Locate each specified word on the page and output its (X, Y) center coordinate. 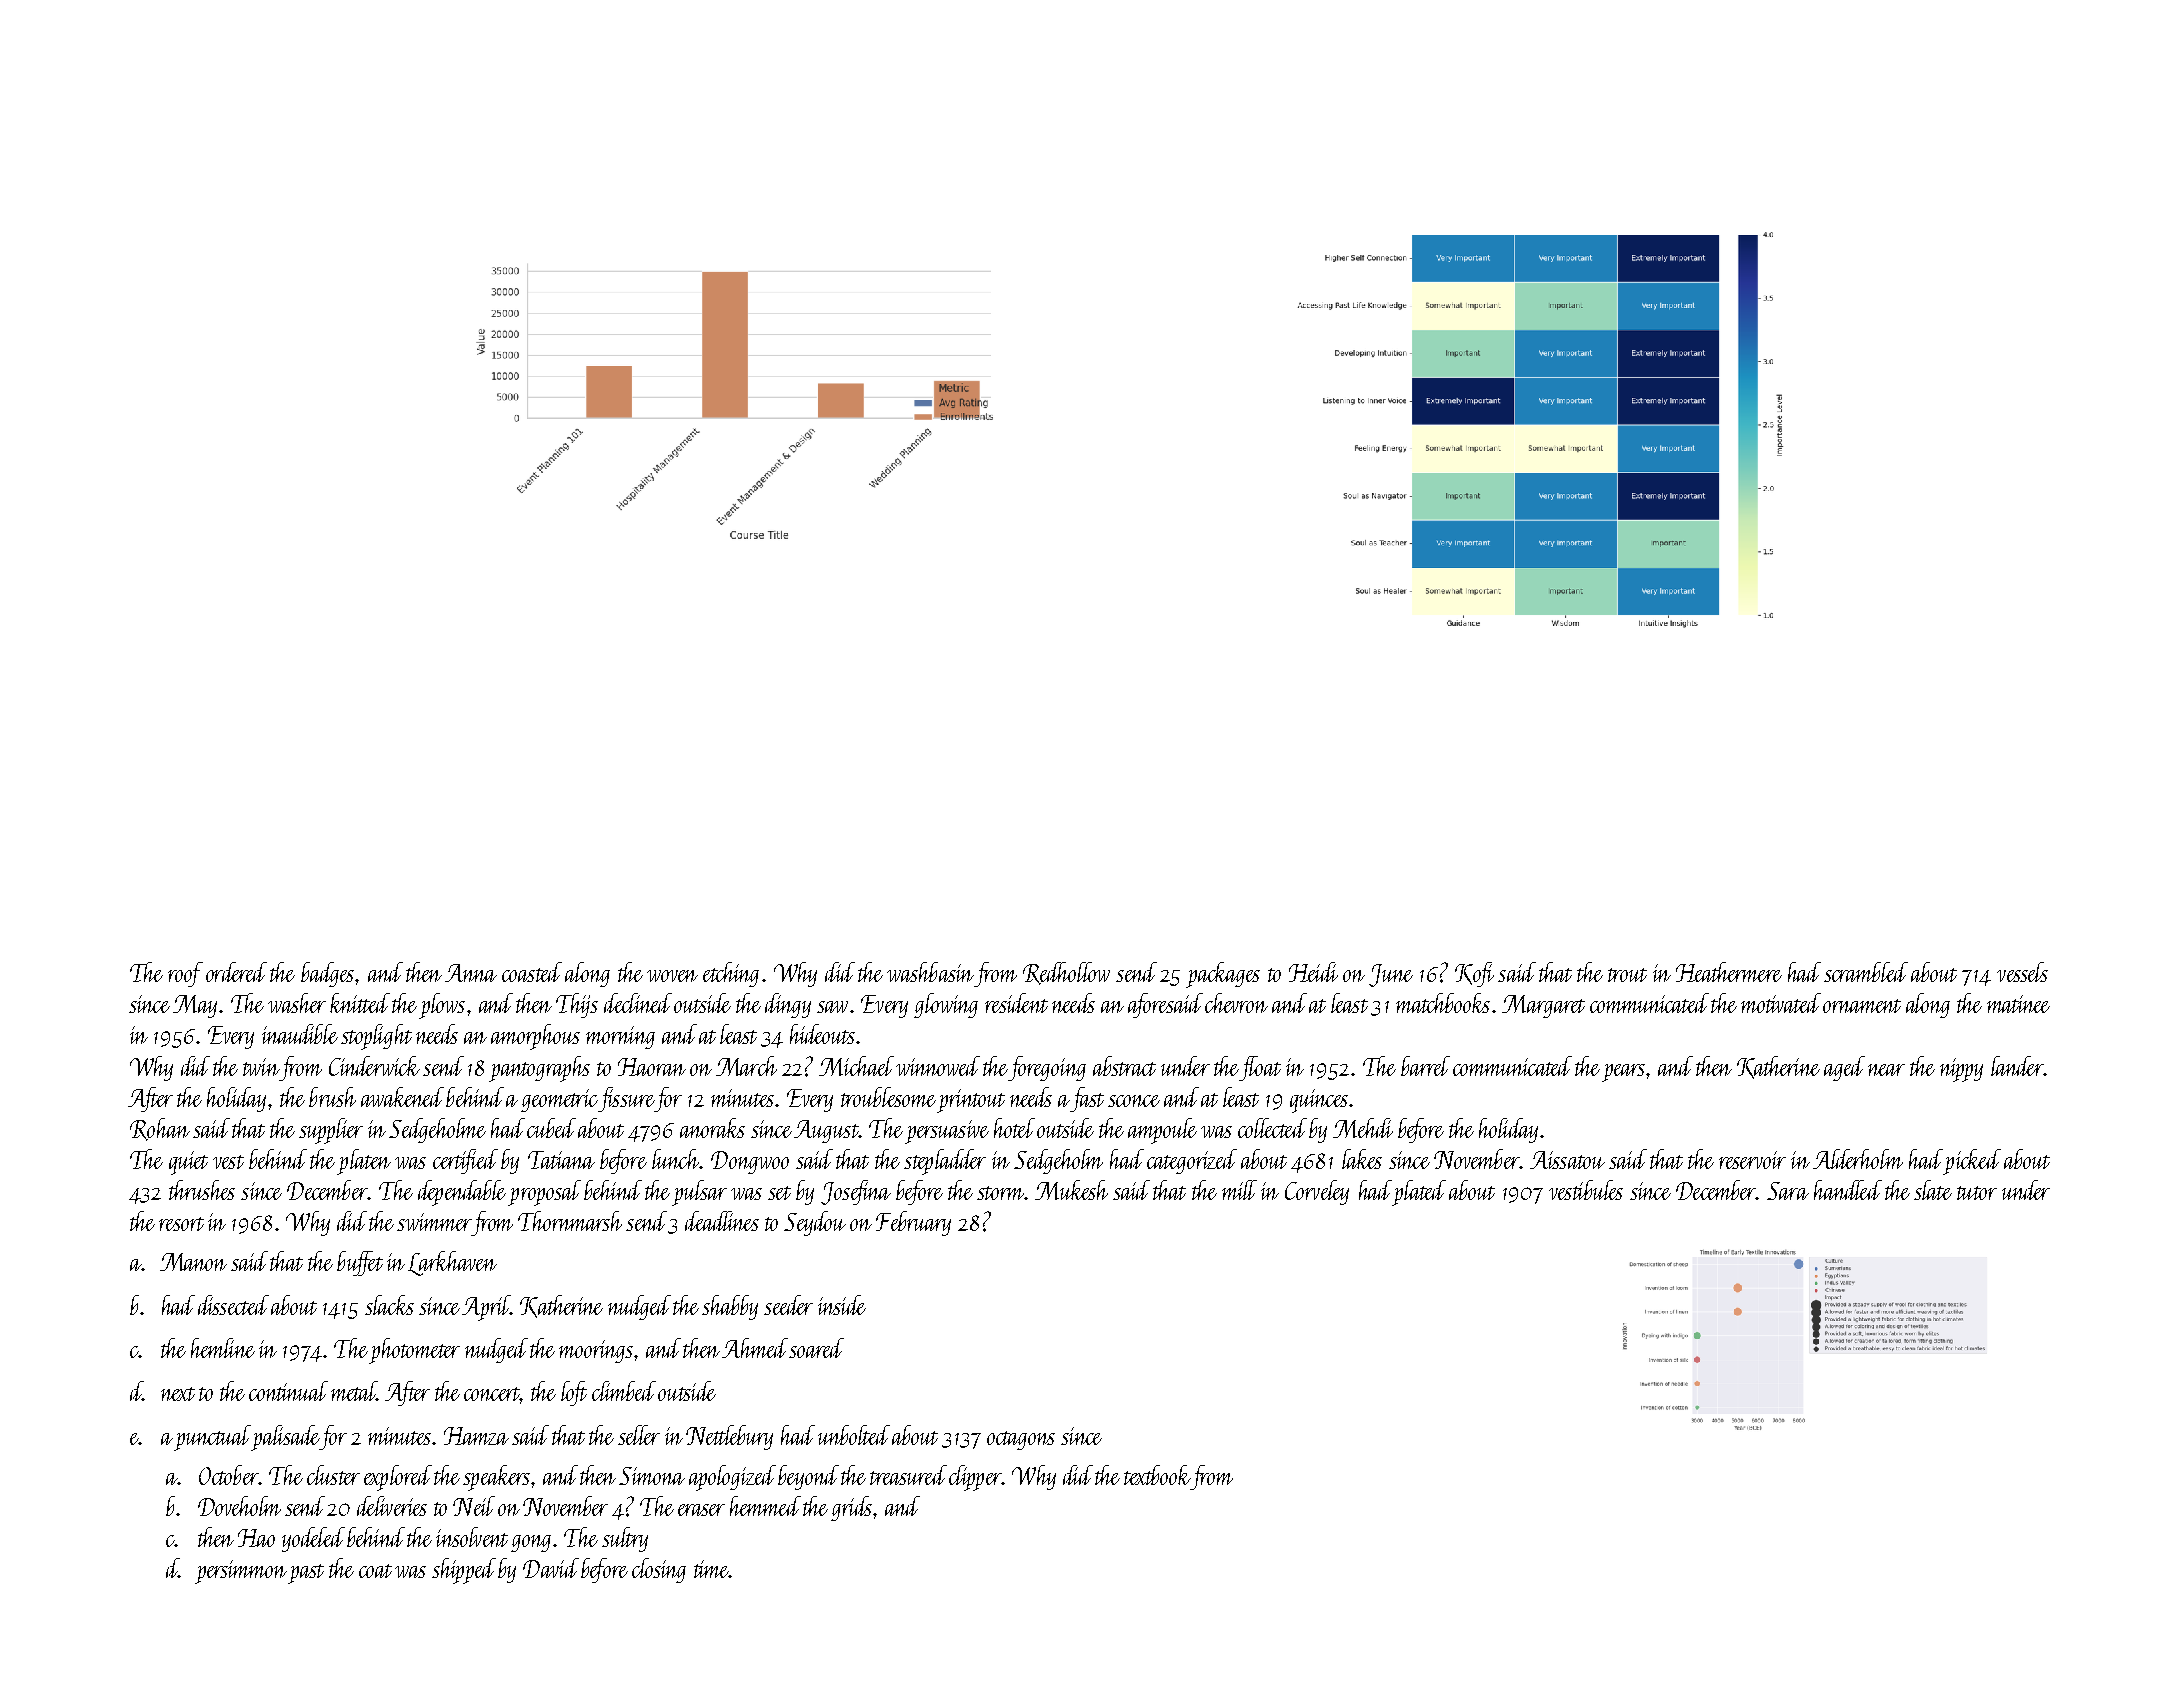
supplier (331, 1131)
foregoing (1047, 1068)
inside (842, 1305)
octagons (1021, 1440)
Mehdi (1363, 1128)
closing (659, 1570)
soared (816, 1348)
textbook (1157, 1475)
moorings (596, 1351)
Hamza (476, 1436)
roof (185, 974)
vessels (2022, 972)
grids (851, 1508)
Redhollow (1066, 973)
